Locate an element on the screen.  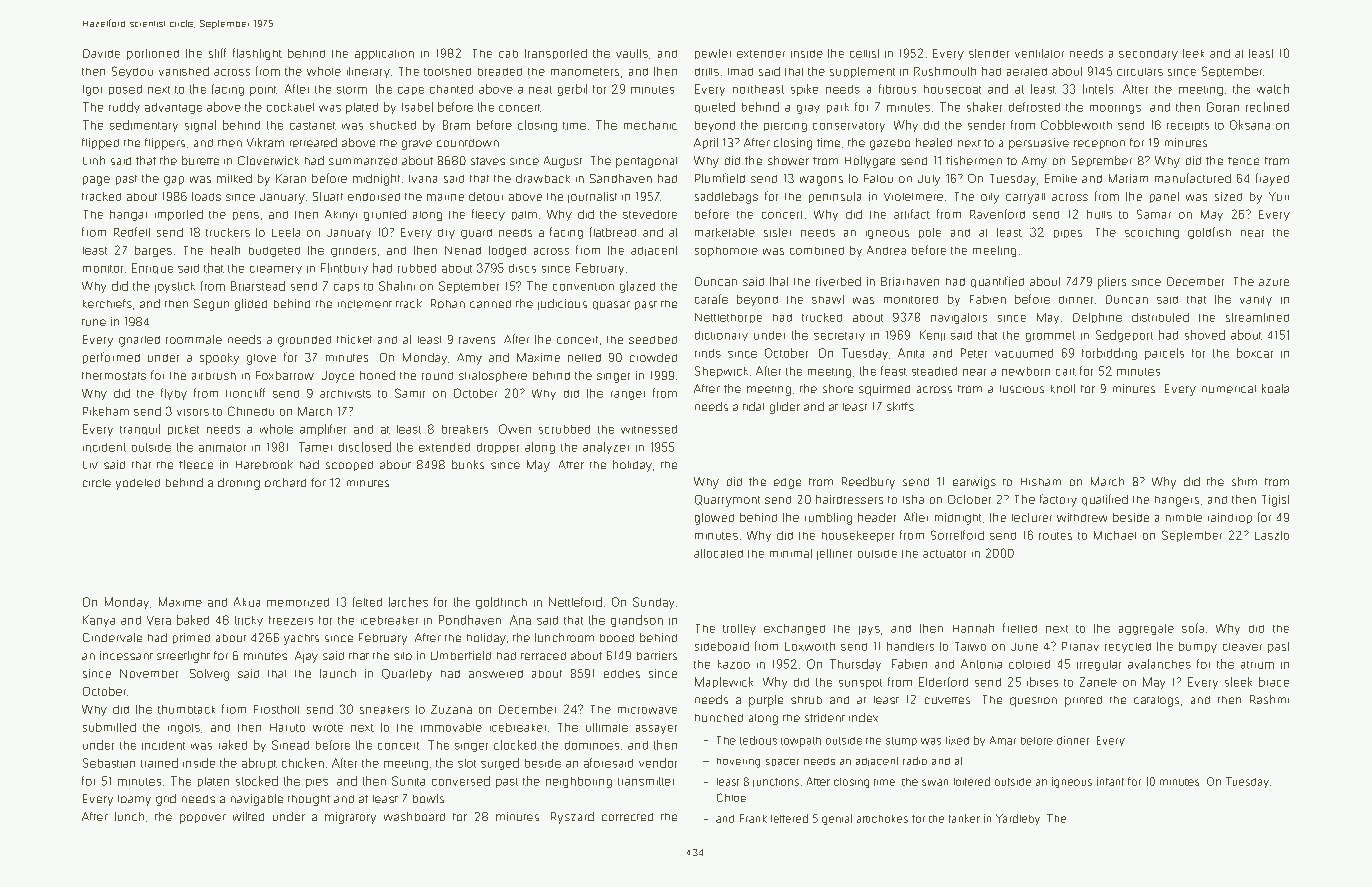
qualified is located at coordinates (1105, 500).
